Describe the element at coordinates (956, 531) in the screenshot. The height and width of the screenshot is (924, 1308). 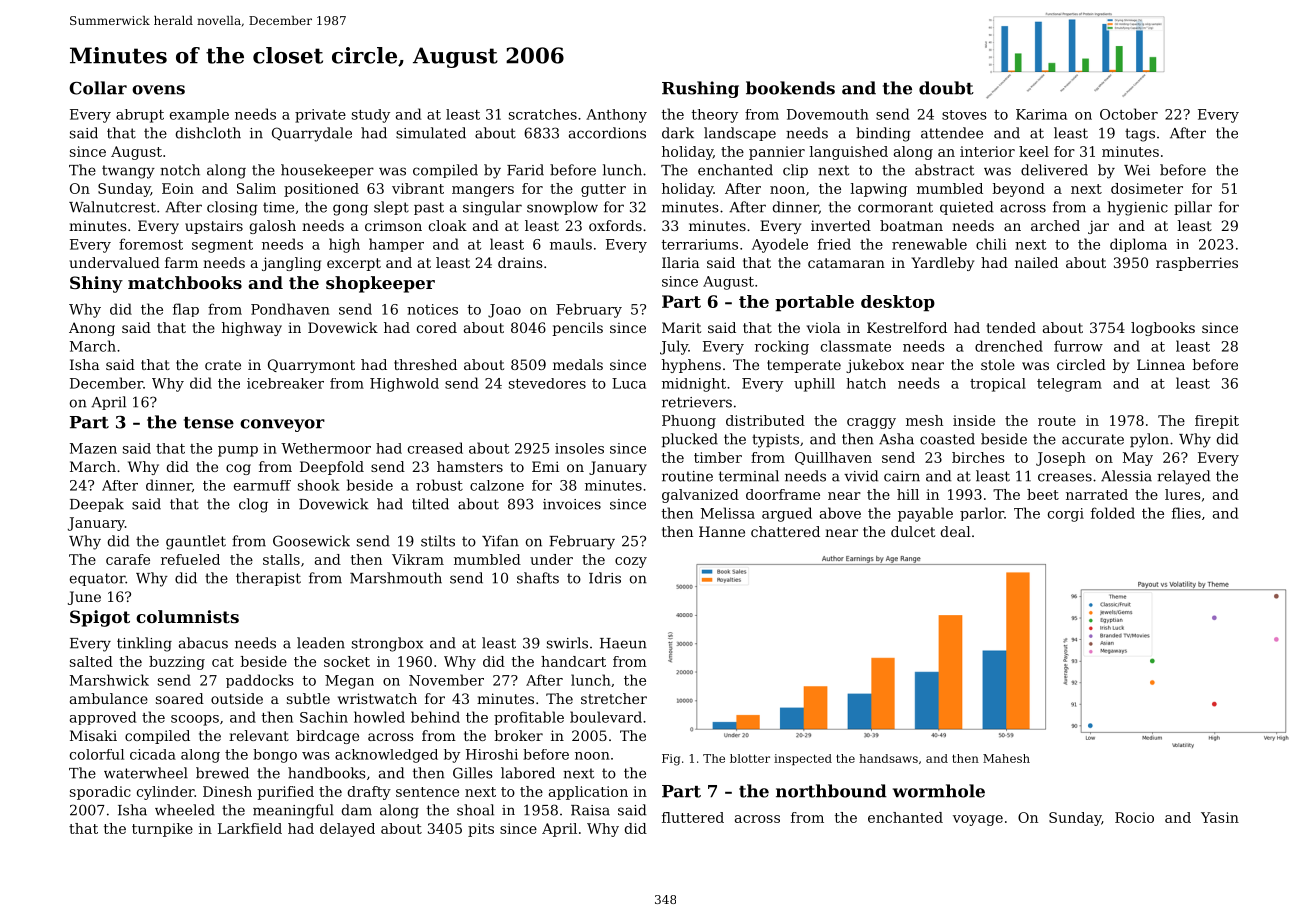
I see `deal` at that location.
